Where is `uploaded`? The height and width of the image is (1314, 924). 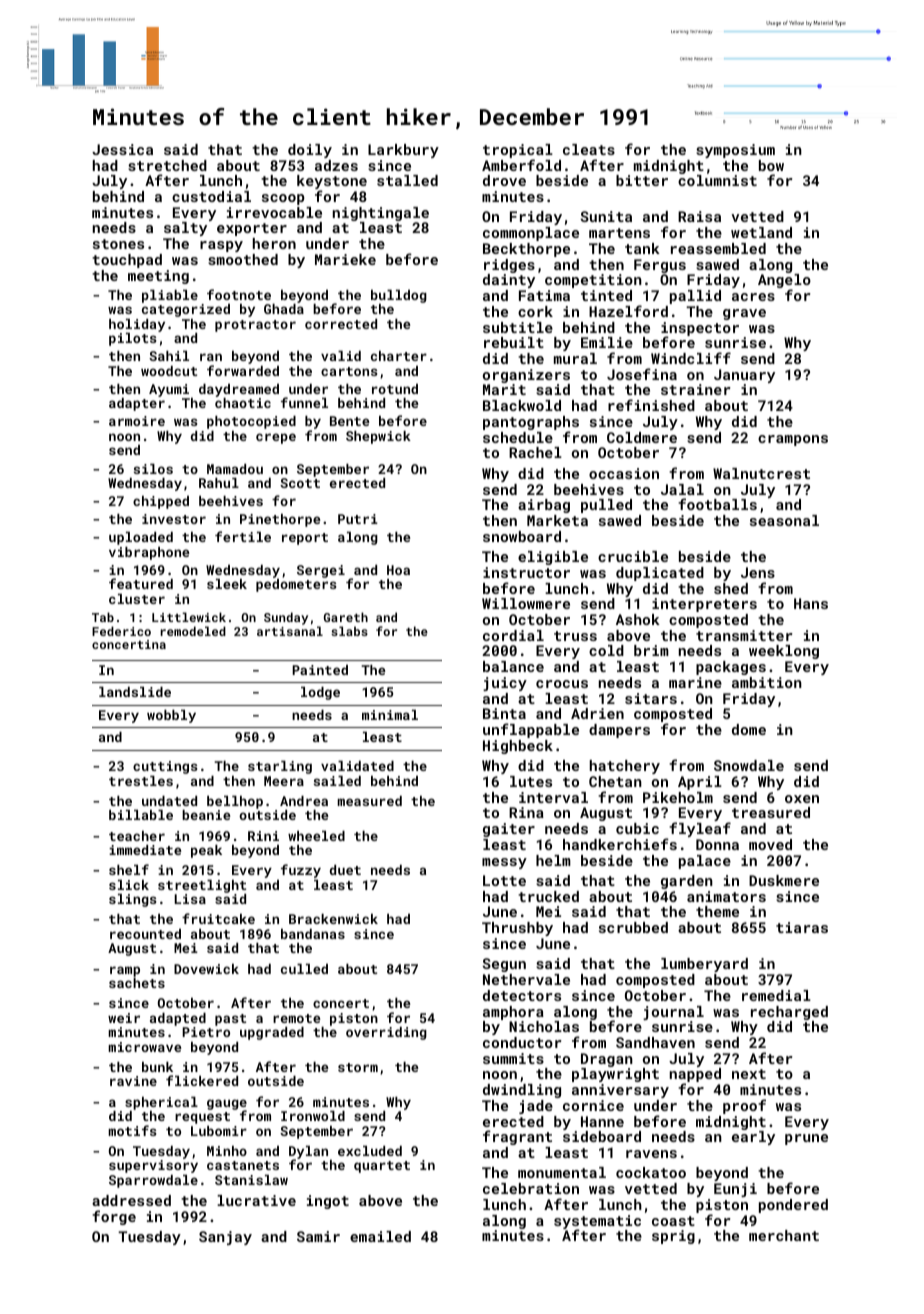
uploaded is located at coordinates (141, 538).
